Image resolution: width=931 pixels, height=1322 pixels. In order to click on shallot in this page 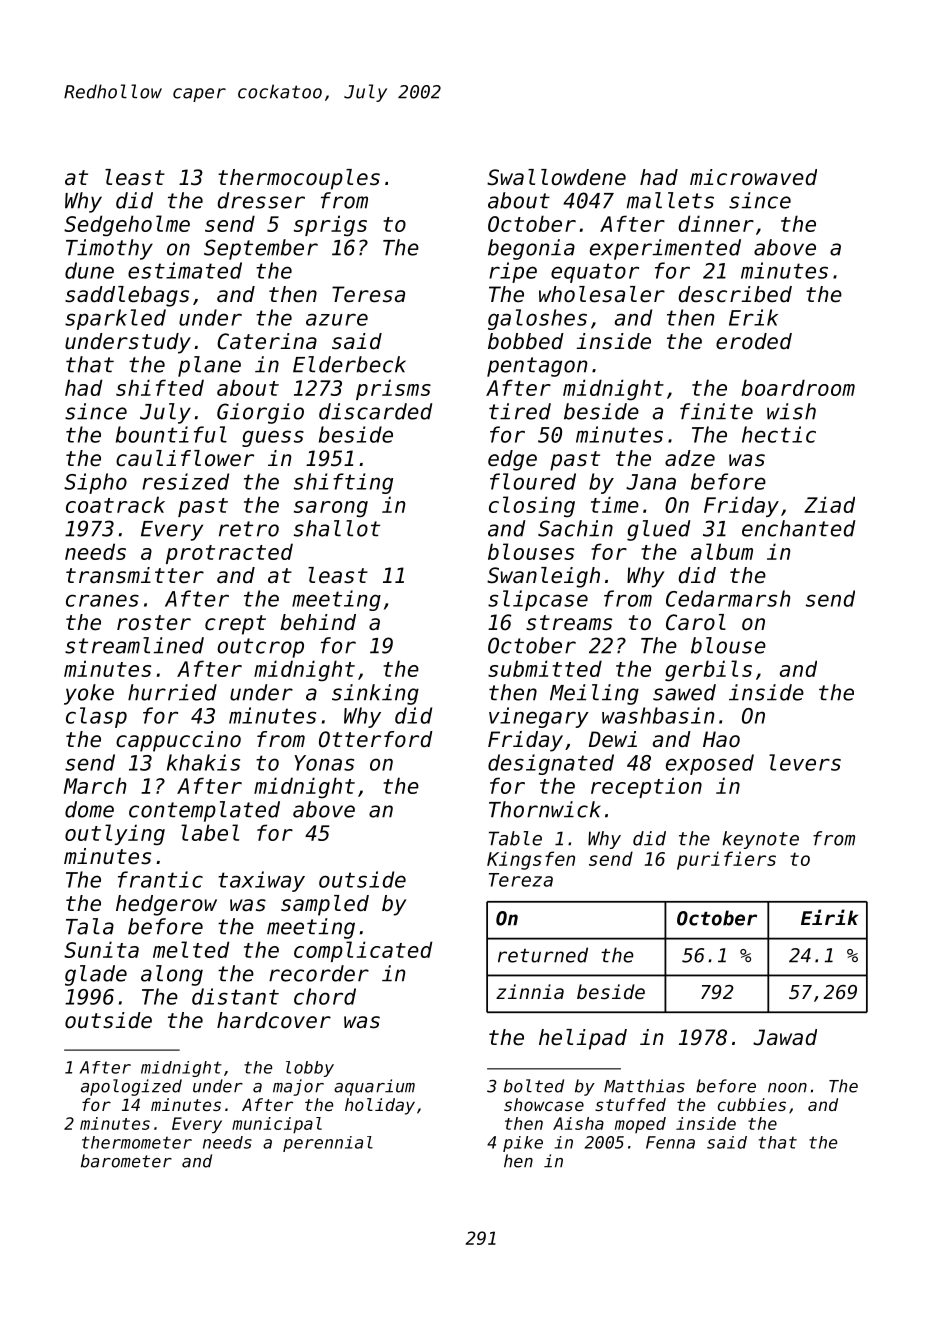, I will do `click(337, 528)`.
